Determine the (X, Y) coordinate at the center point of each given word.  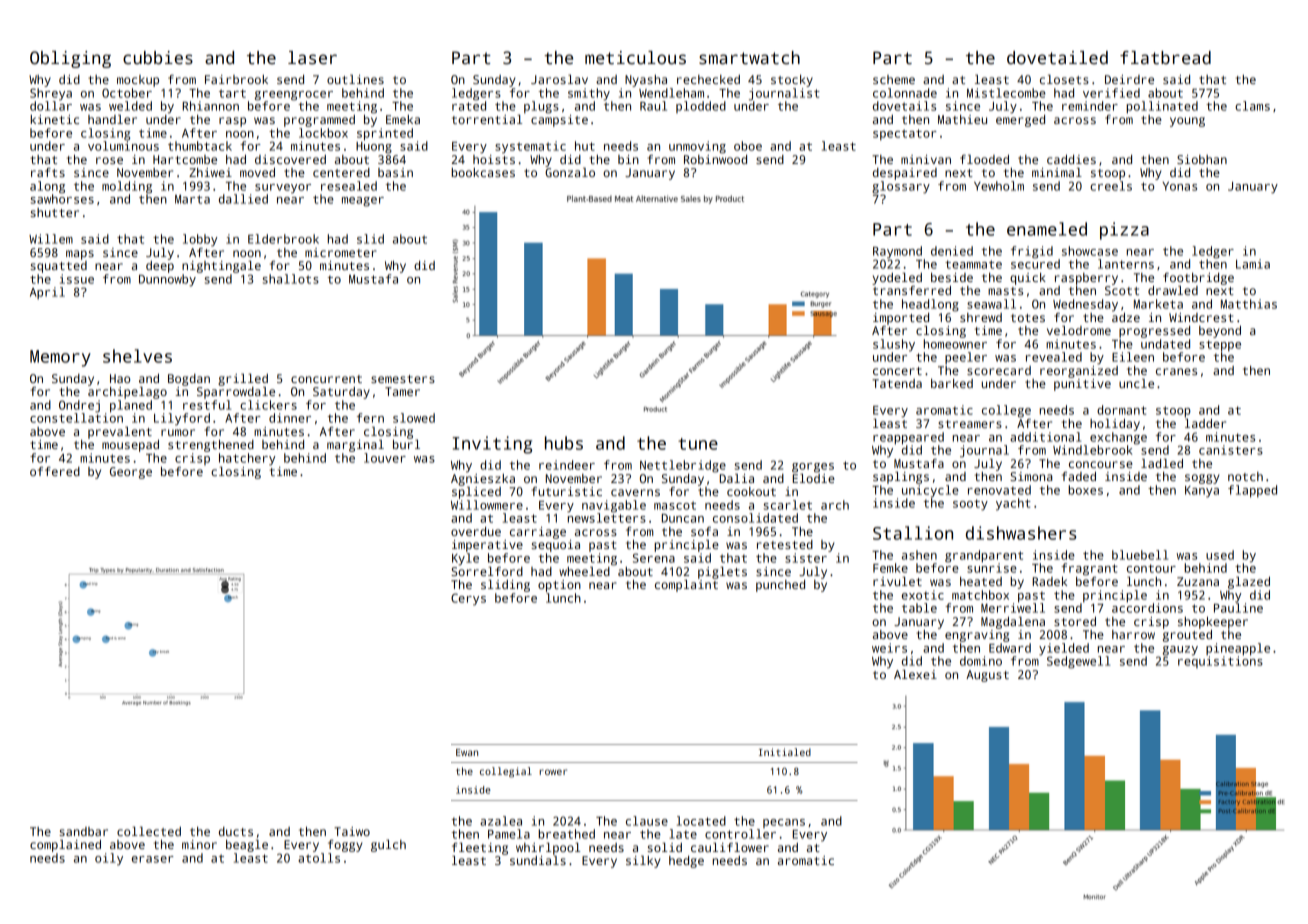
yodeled (897, 278)
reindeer (567, 465)
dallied (243, 199)
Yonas (1179, 186)
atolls (319, 858)
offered (55, 471)
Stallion (913, 533)
